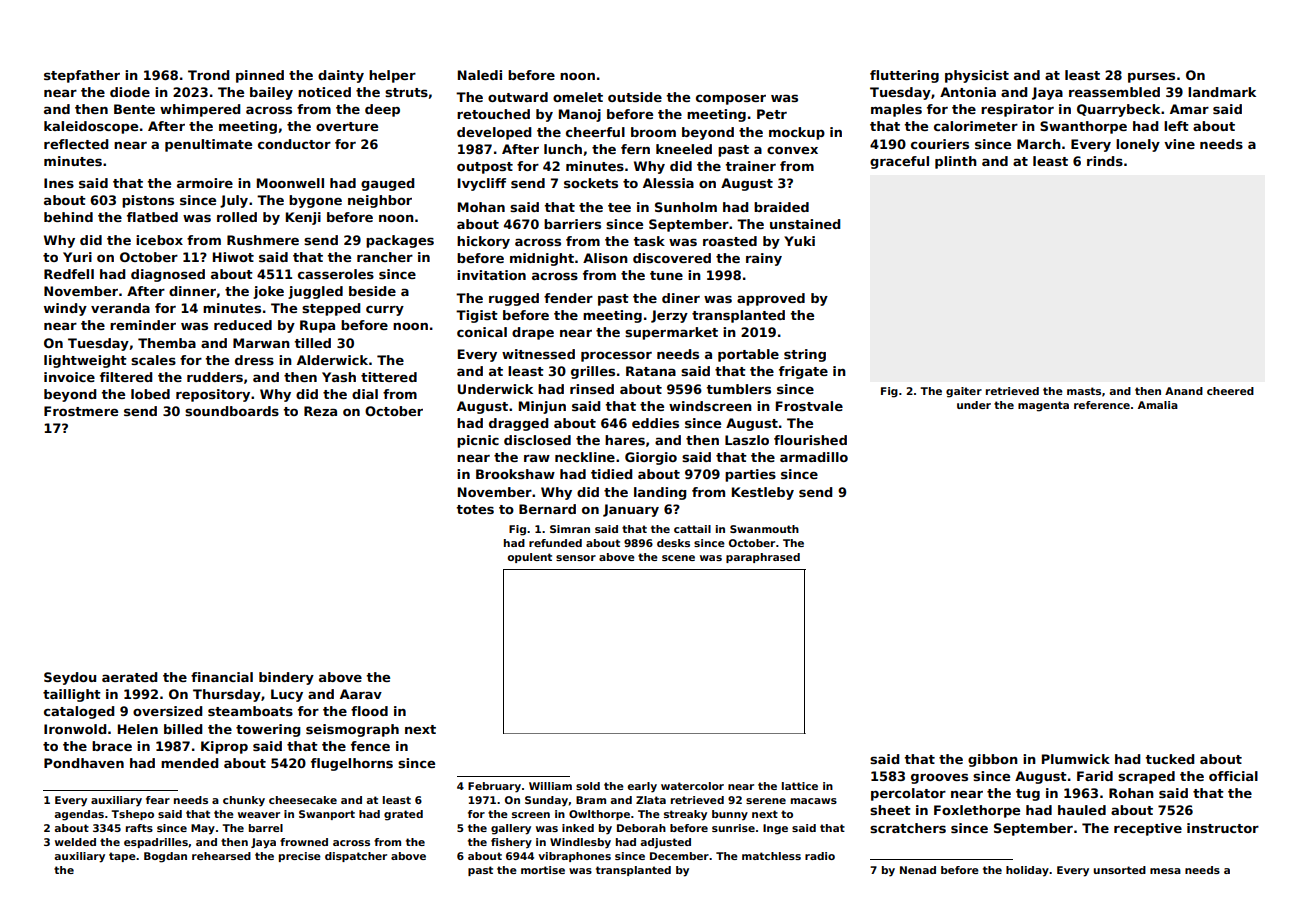  I want to click on soundboards, so click(232, 411).
